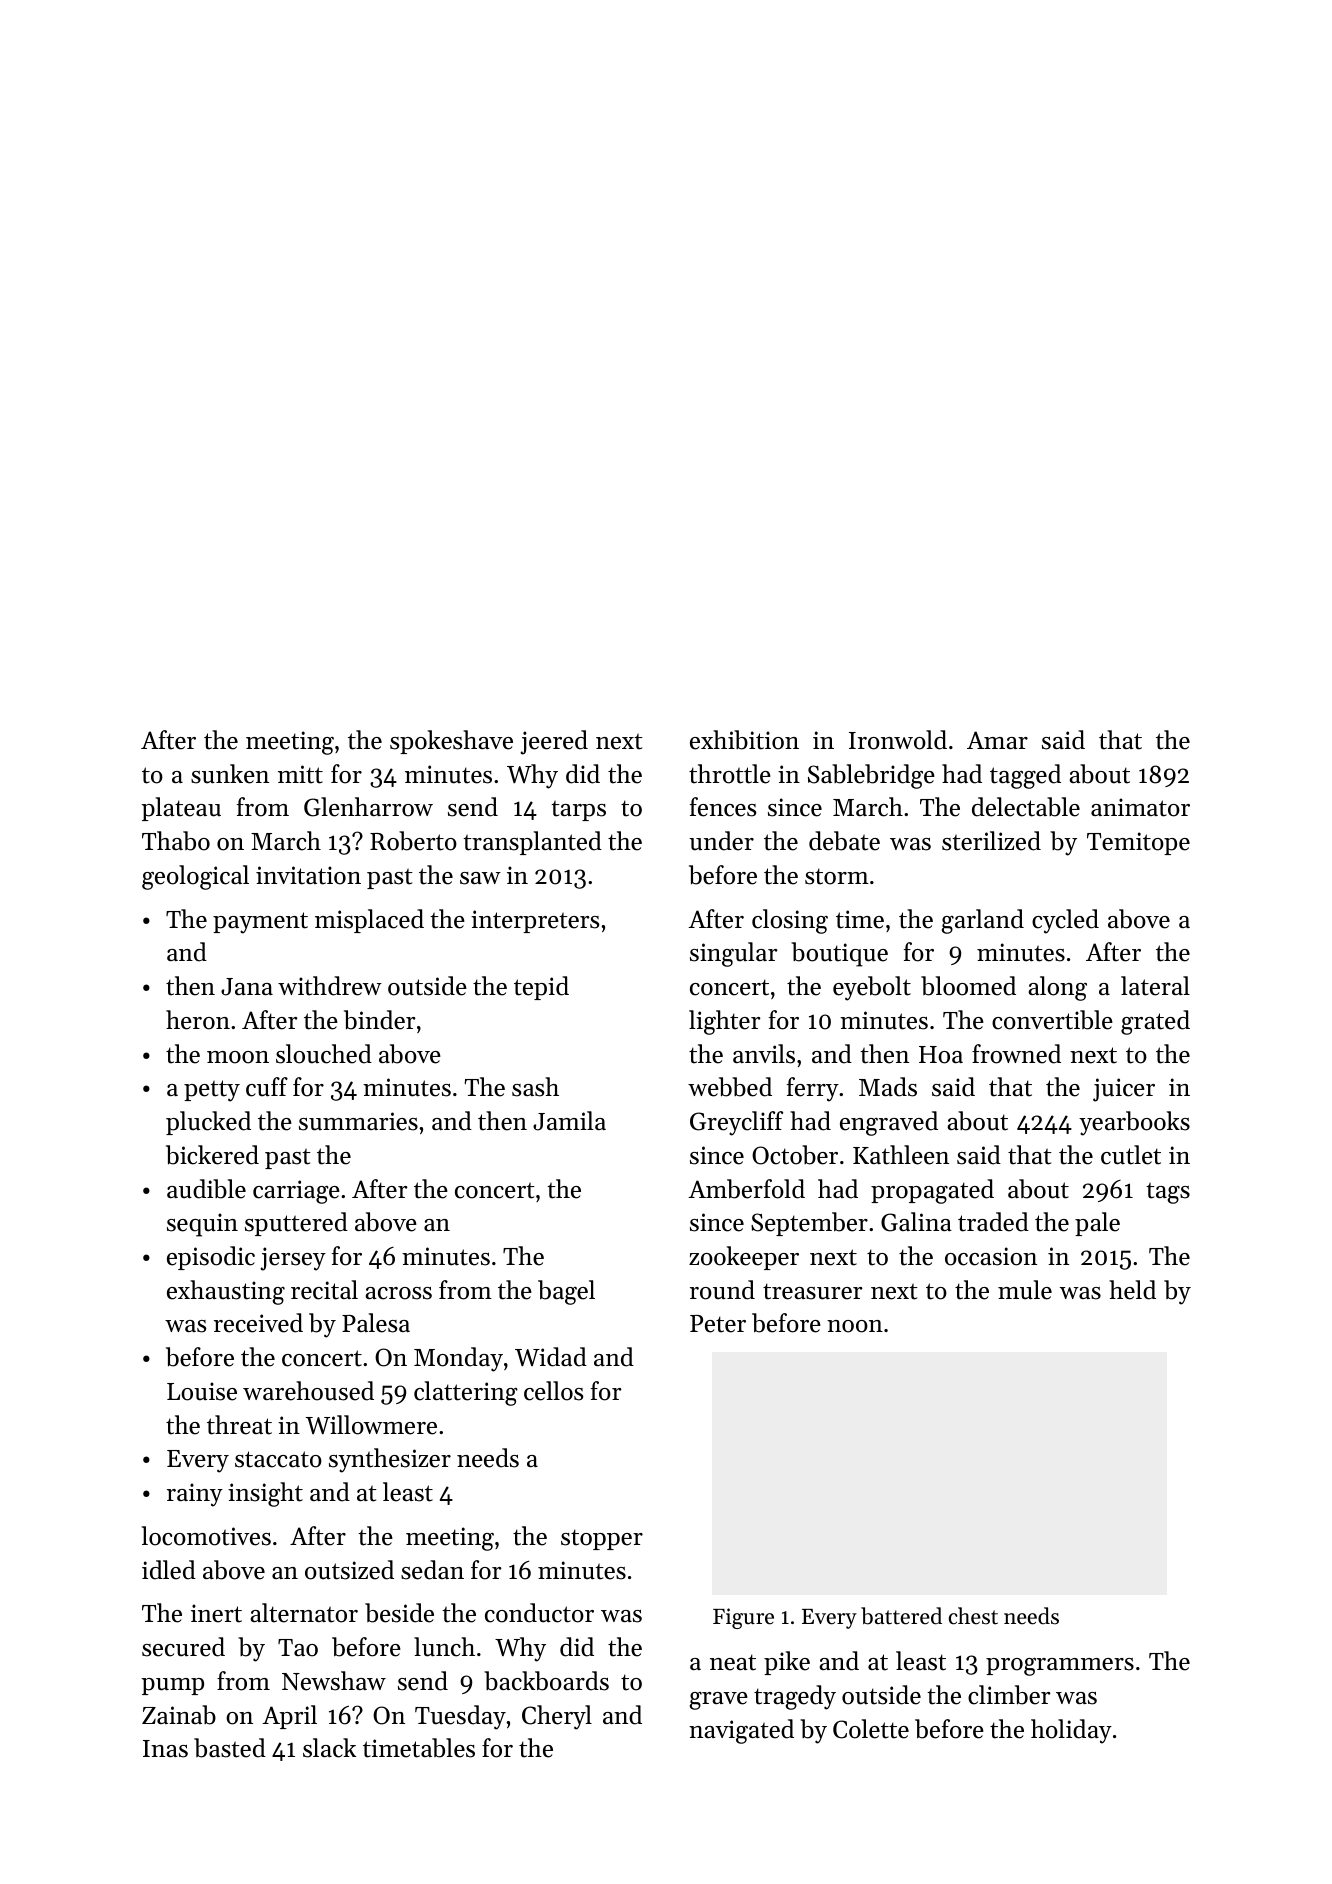 The height and width of the page is (1884, 1332). Describe the element at coordinates (566, 1292) in the page. I see `bagel` at that location.
